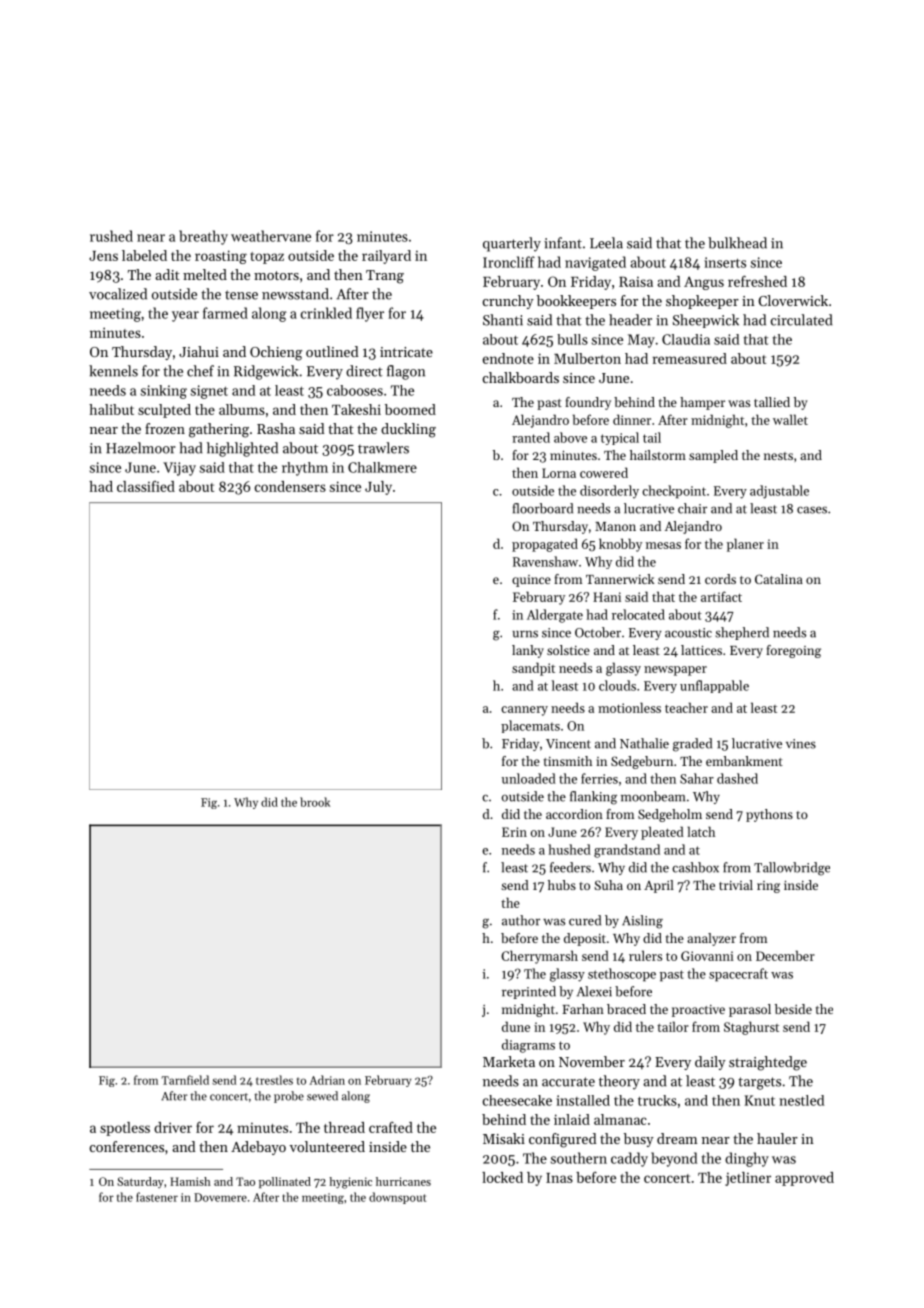  What do you see at coordinates (200, 371) in the screenshot?
I see `chef` at bounding box center [200, 371].
